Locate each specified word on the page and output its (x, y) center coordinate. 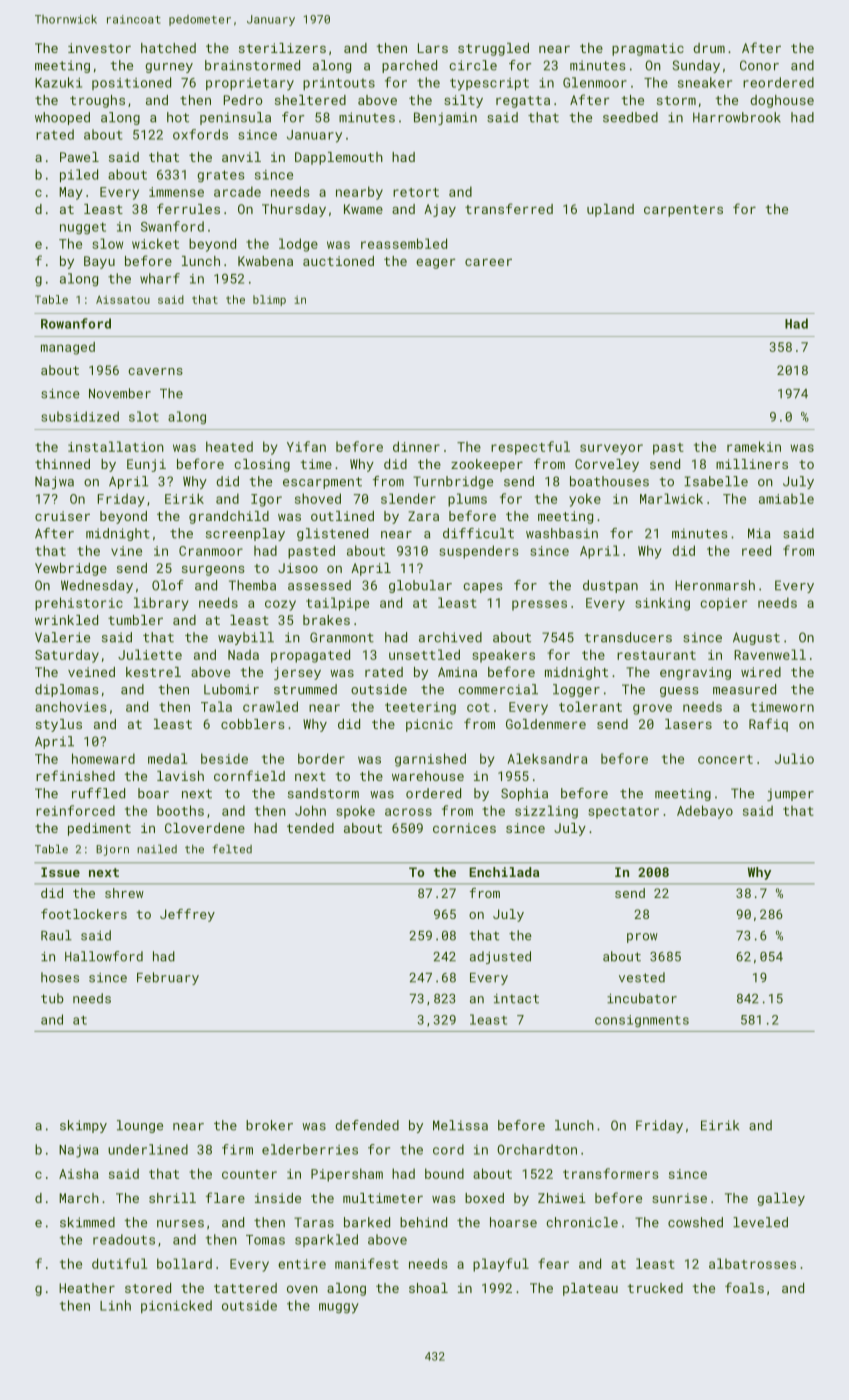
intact (516, 999)
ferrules (188, 208)
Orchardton (537, 1149)
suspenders (479, 552)
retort (416, 192)
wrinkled (66, 620)
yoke (585, 500)
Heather (87, 1288)
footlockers (84, 914)
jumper (790, 794)
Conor (759, 65)
